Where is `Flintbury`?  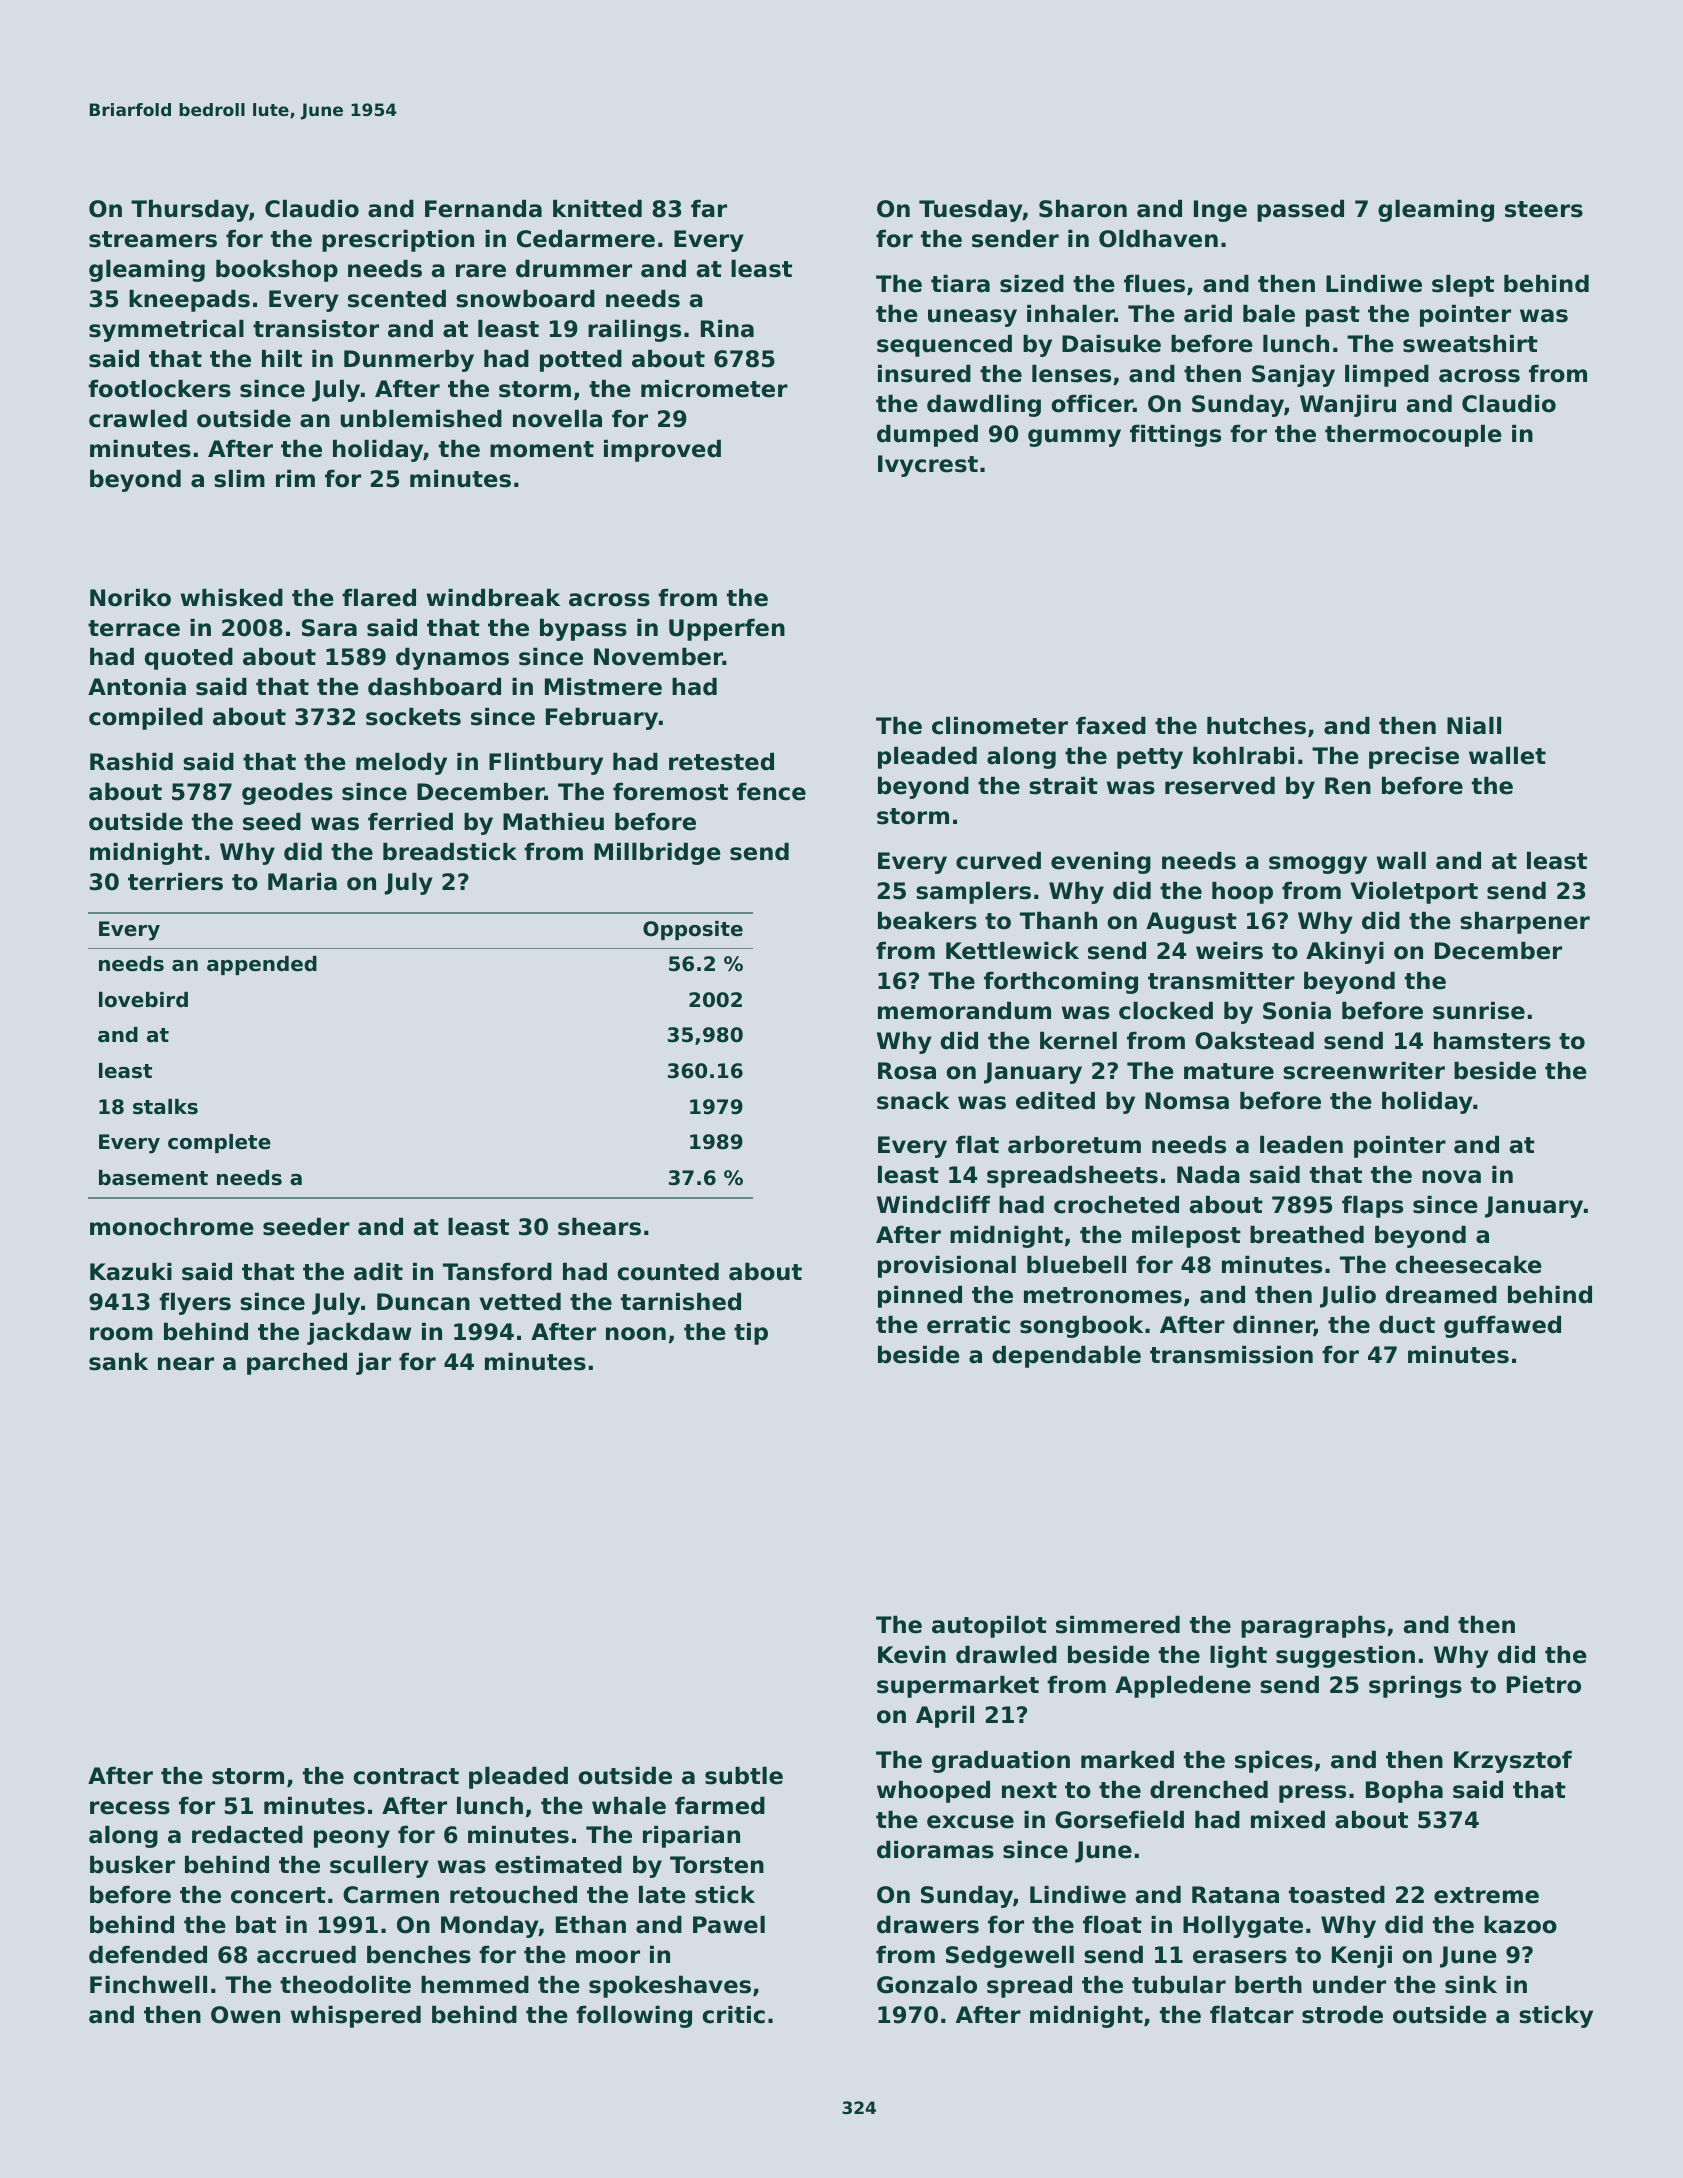
Flintbury is located at coordinates (546, 764).
